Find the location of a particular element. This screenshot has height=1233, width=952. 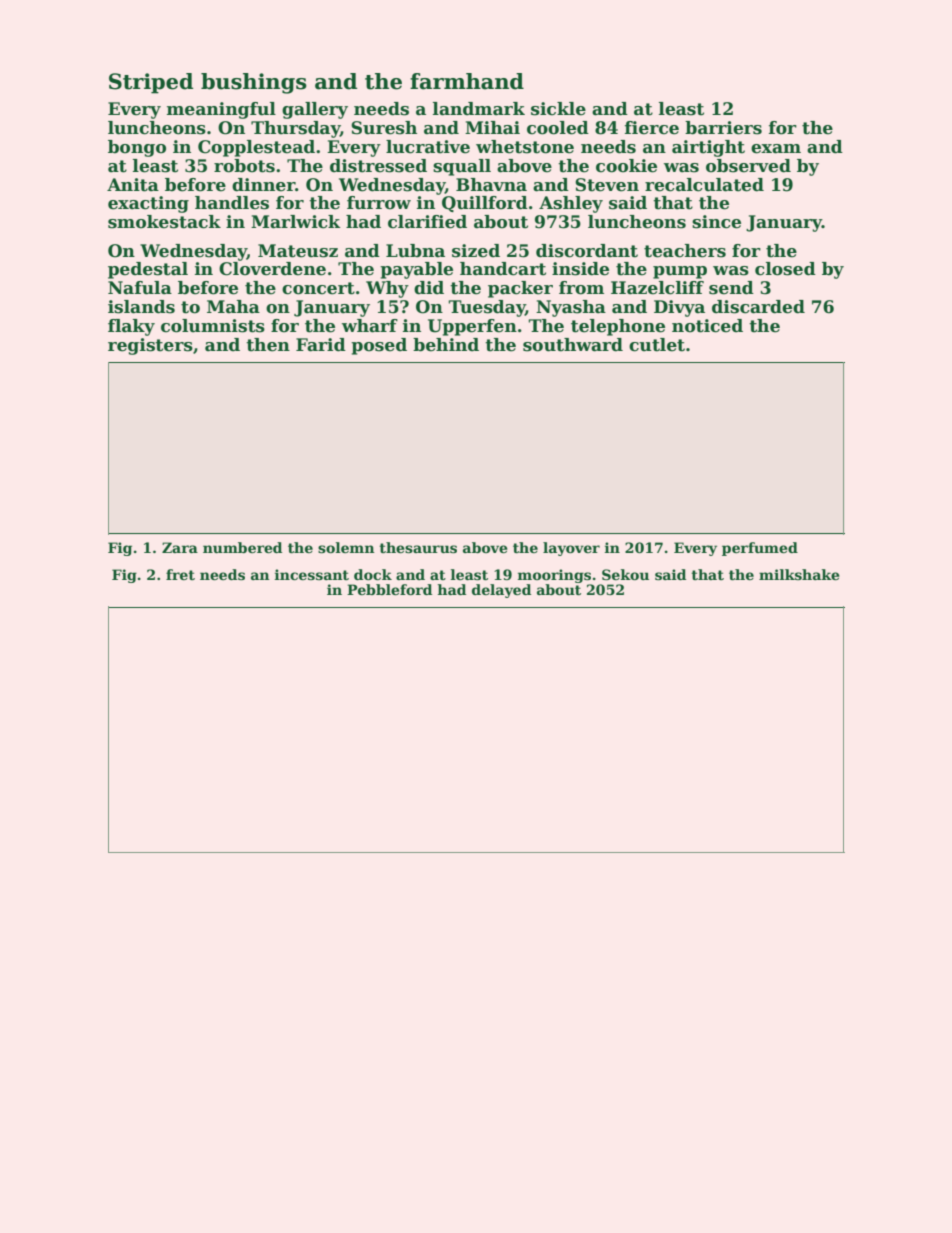

Copplestead is located at coordinates (256, 148).
